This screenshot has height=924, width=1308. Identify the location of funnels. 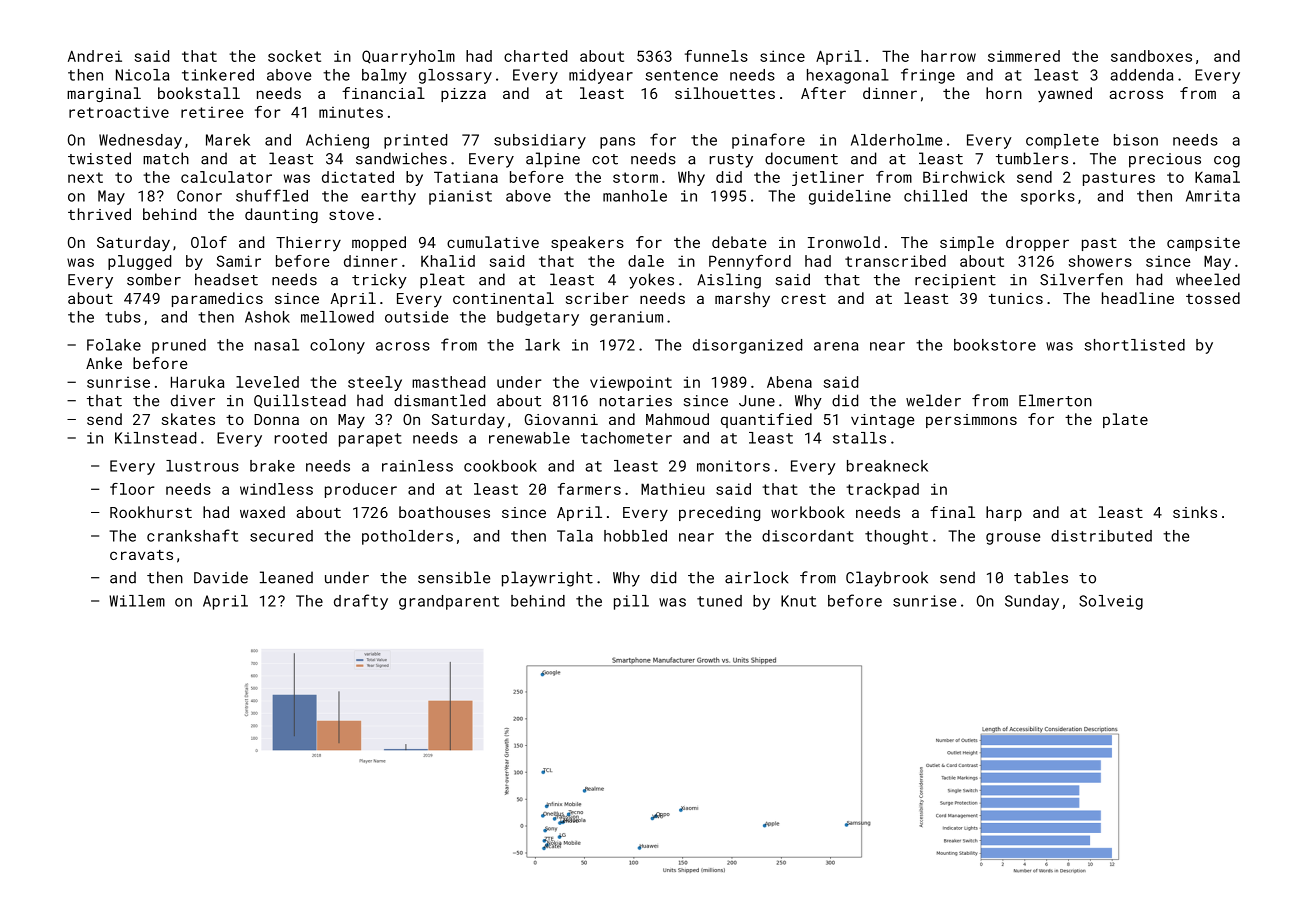
(716, 56).
